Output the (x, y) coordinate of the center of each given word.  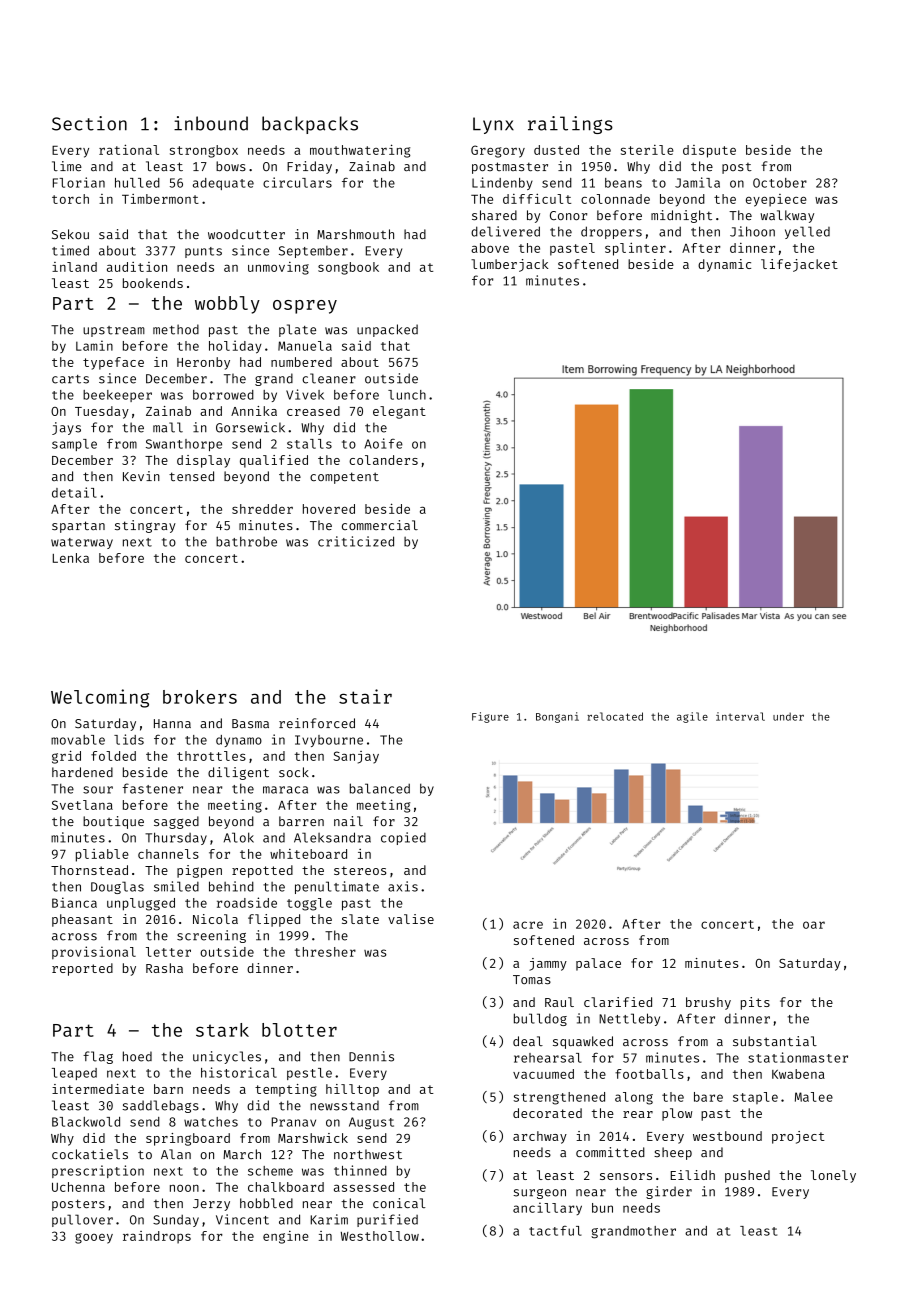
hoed (137, 1056)
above (490, 248)
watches (211, 1122)
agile (692, 717)
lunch (407, 395)
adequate (223, 184)
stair (365, 696)
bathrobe (246, 541)
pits (755, 1003)
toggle (309, 904)
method (176, 329)
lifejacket (799, 265)
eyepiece (776, 200)
